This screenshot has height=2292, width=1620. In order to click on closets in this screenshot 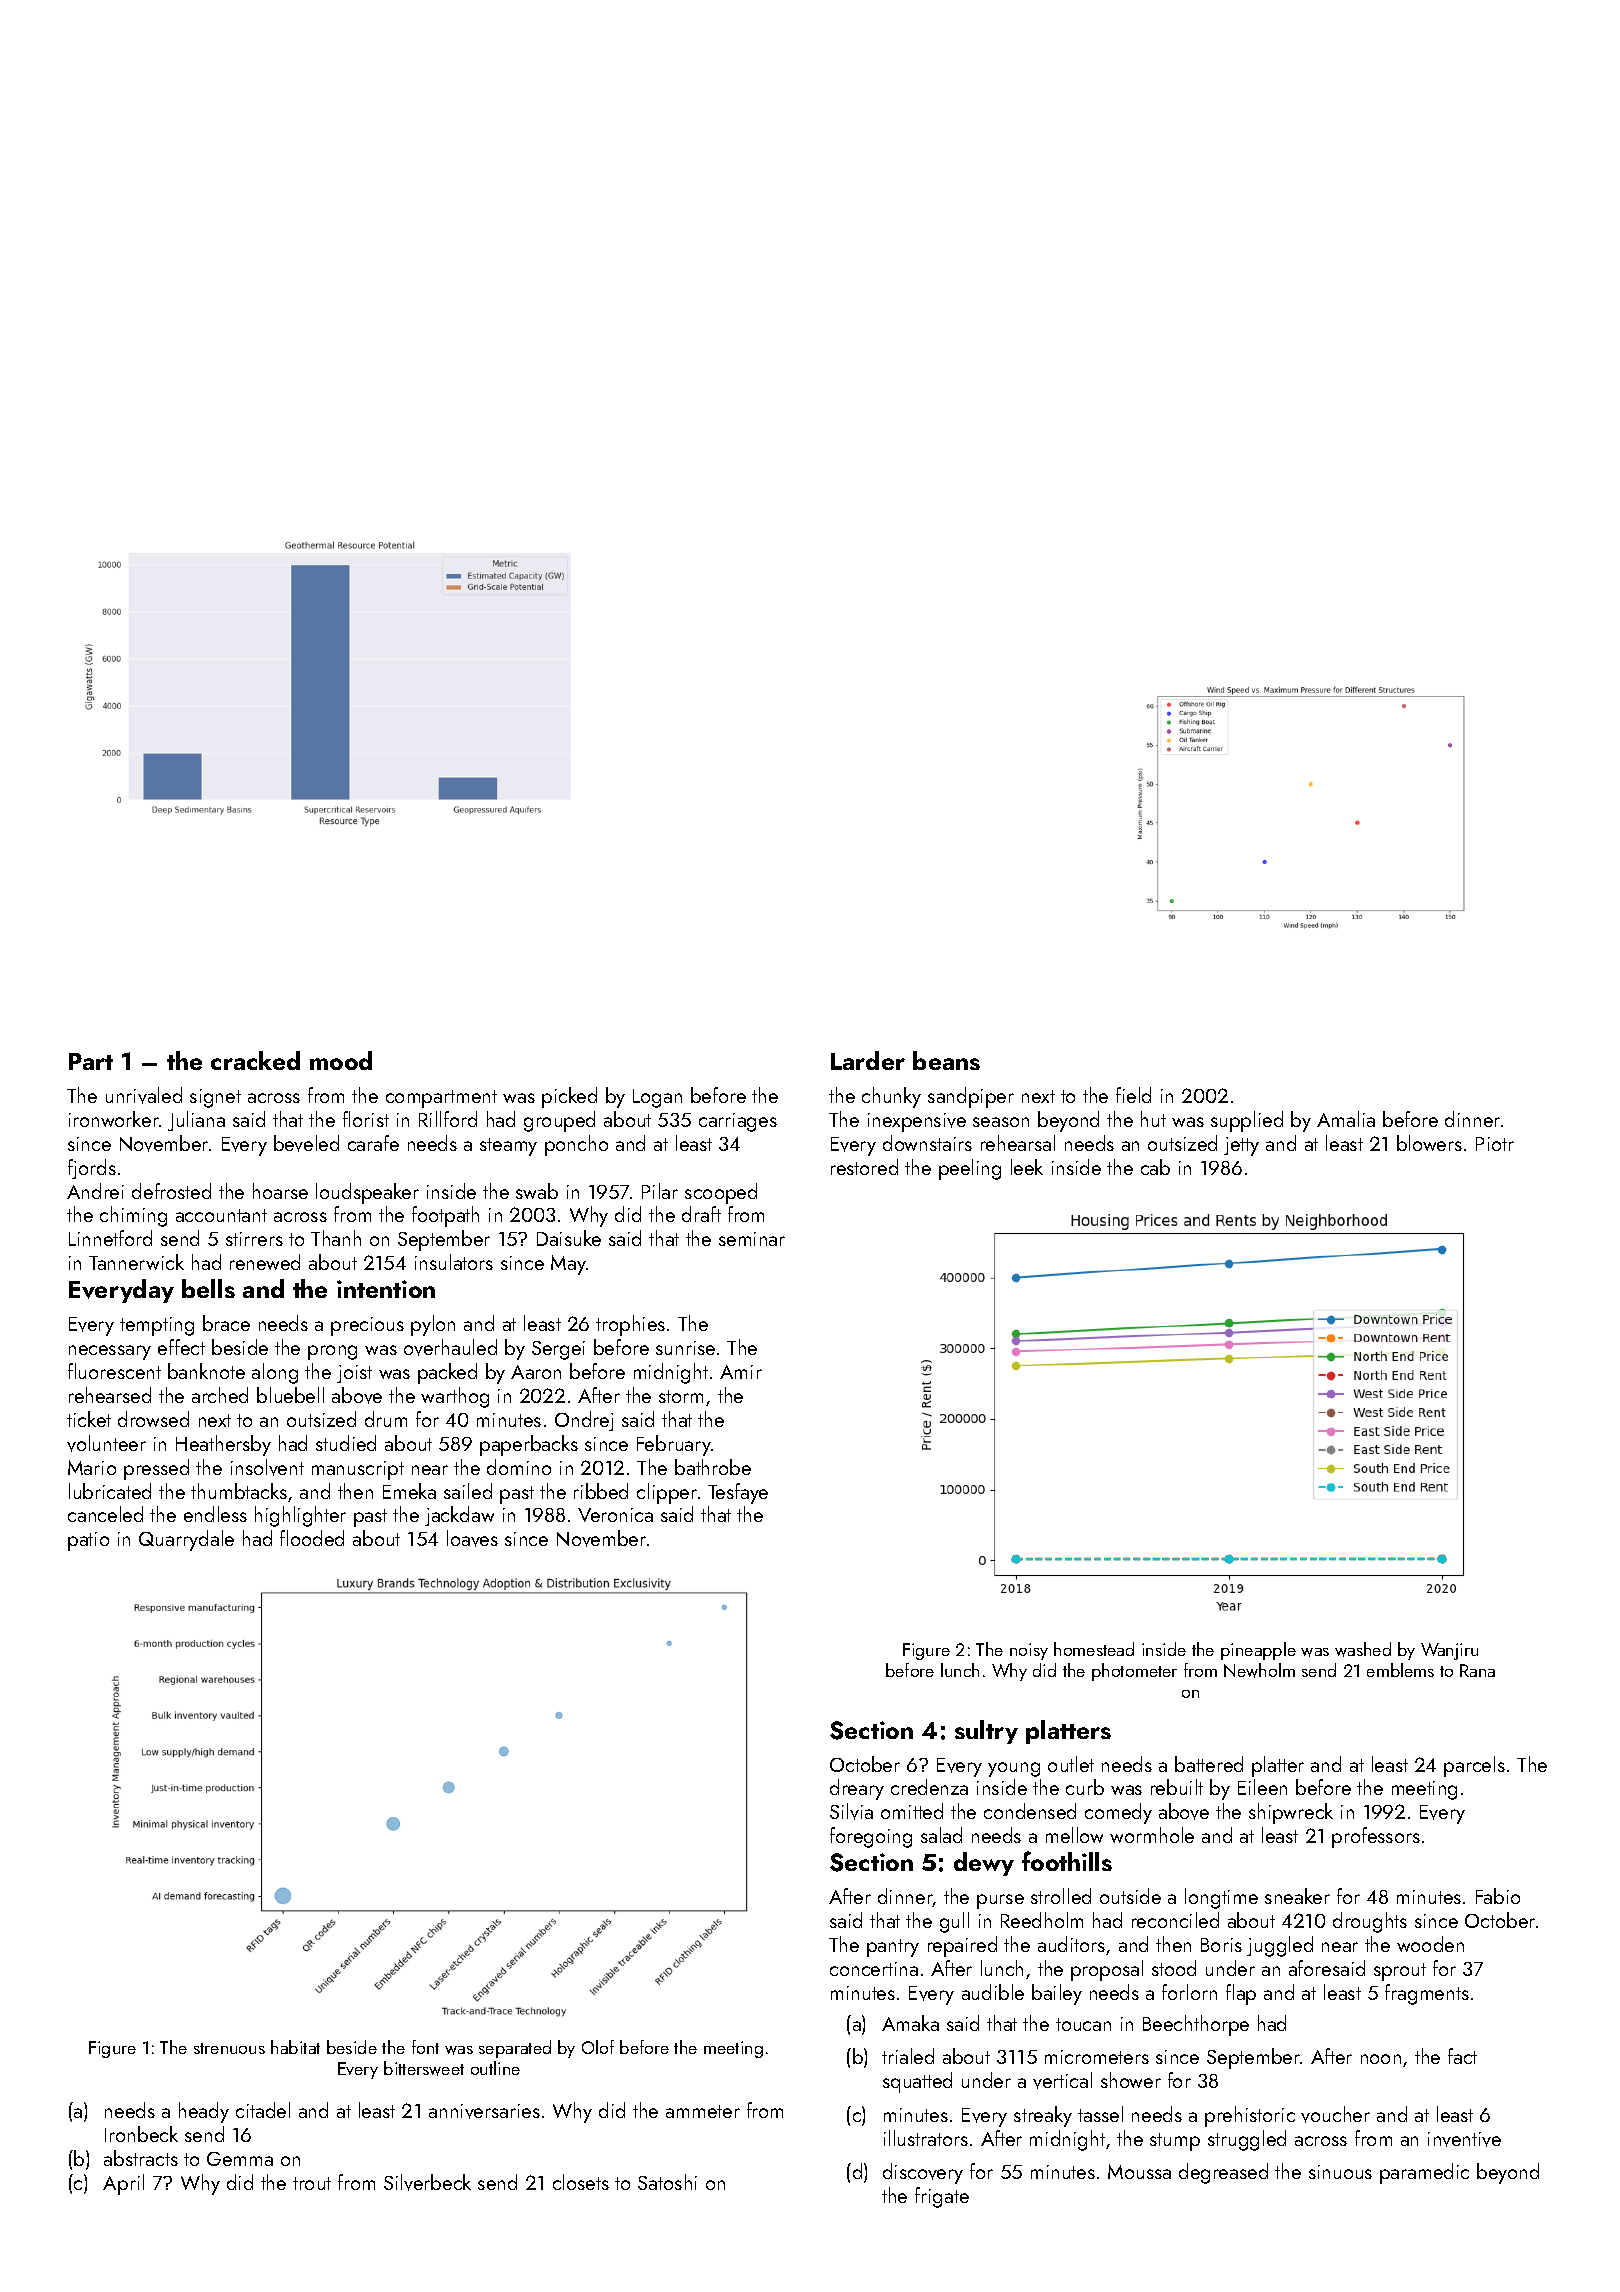, I will do `click(581, 2182)`.
